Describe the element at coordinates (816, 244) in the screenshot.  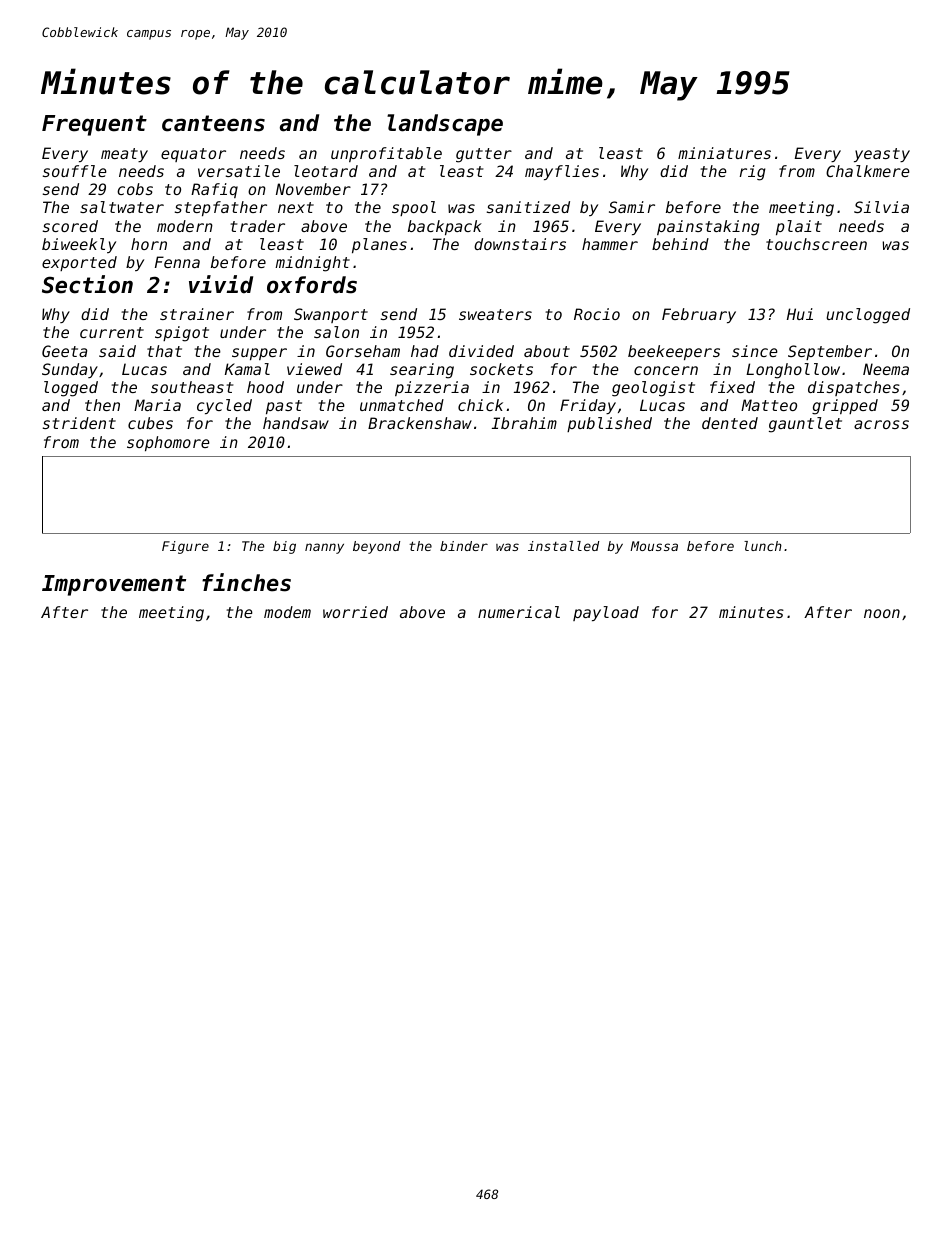
I see `touchscreen` at that location.
